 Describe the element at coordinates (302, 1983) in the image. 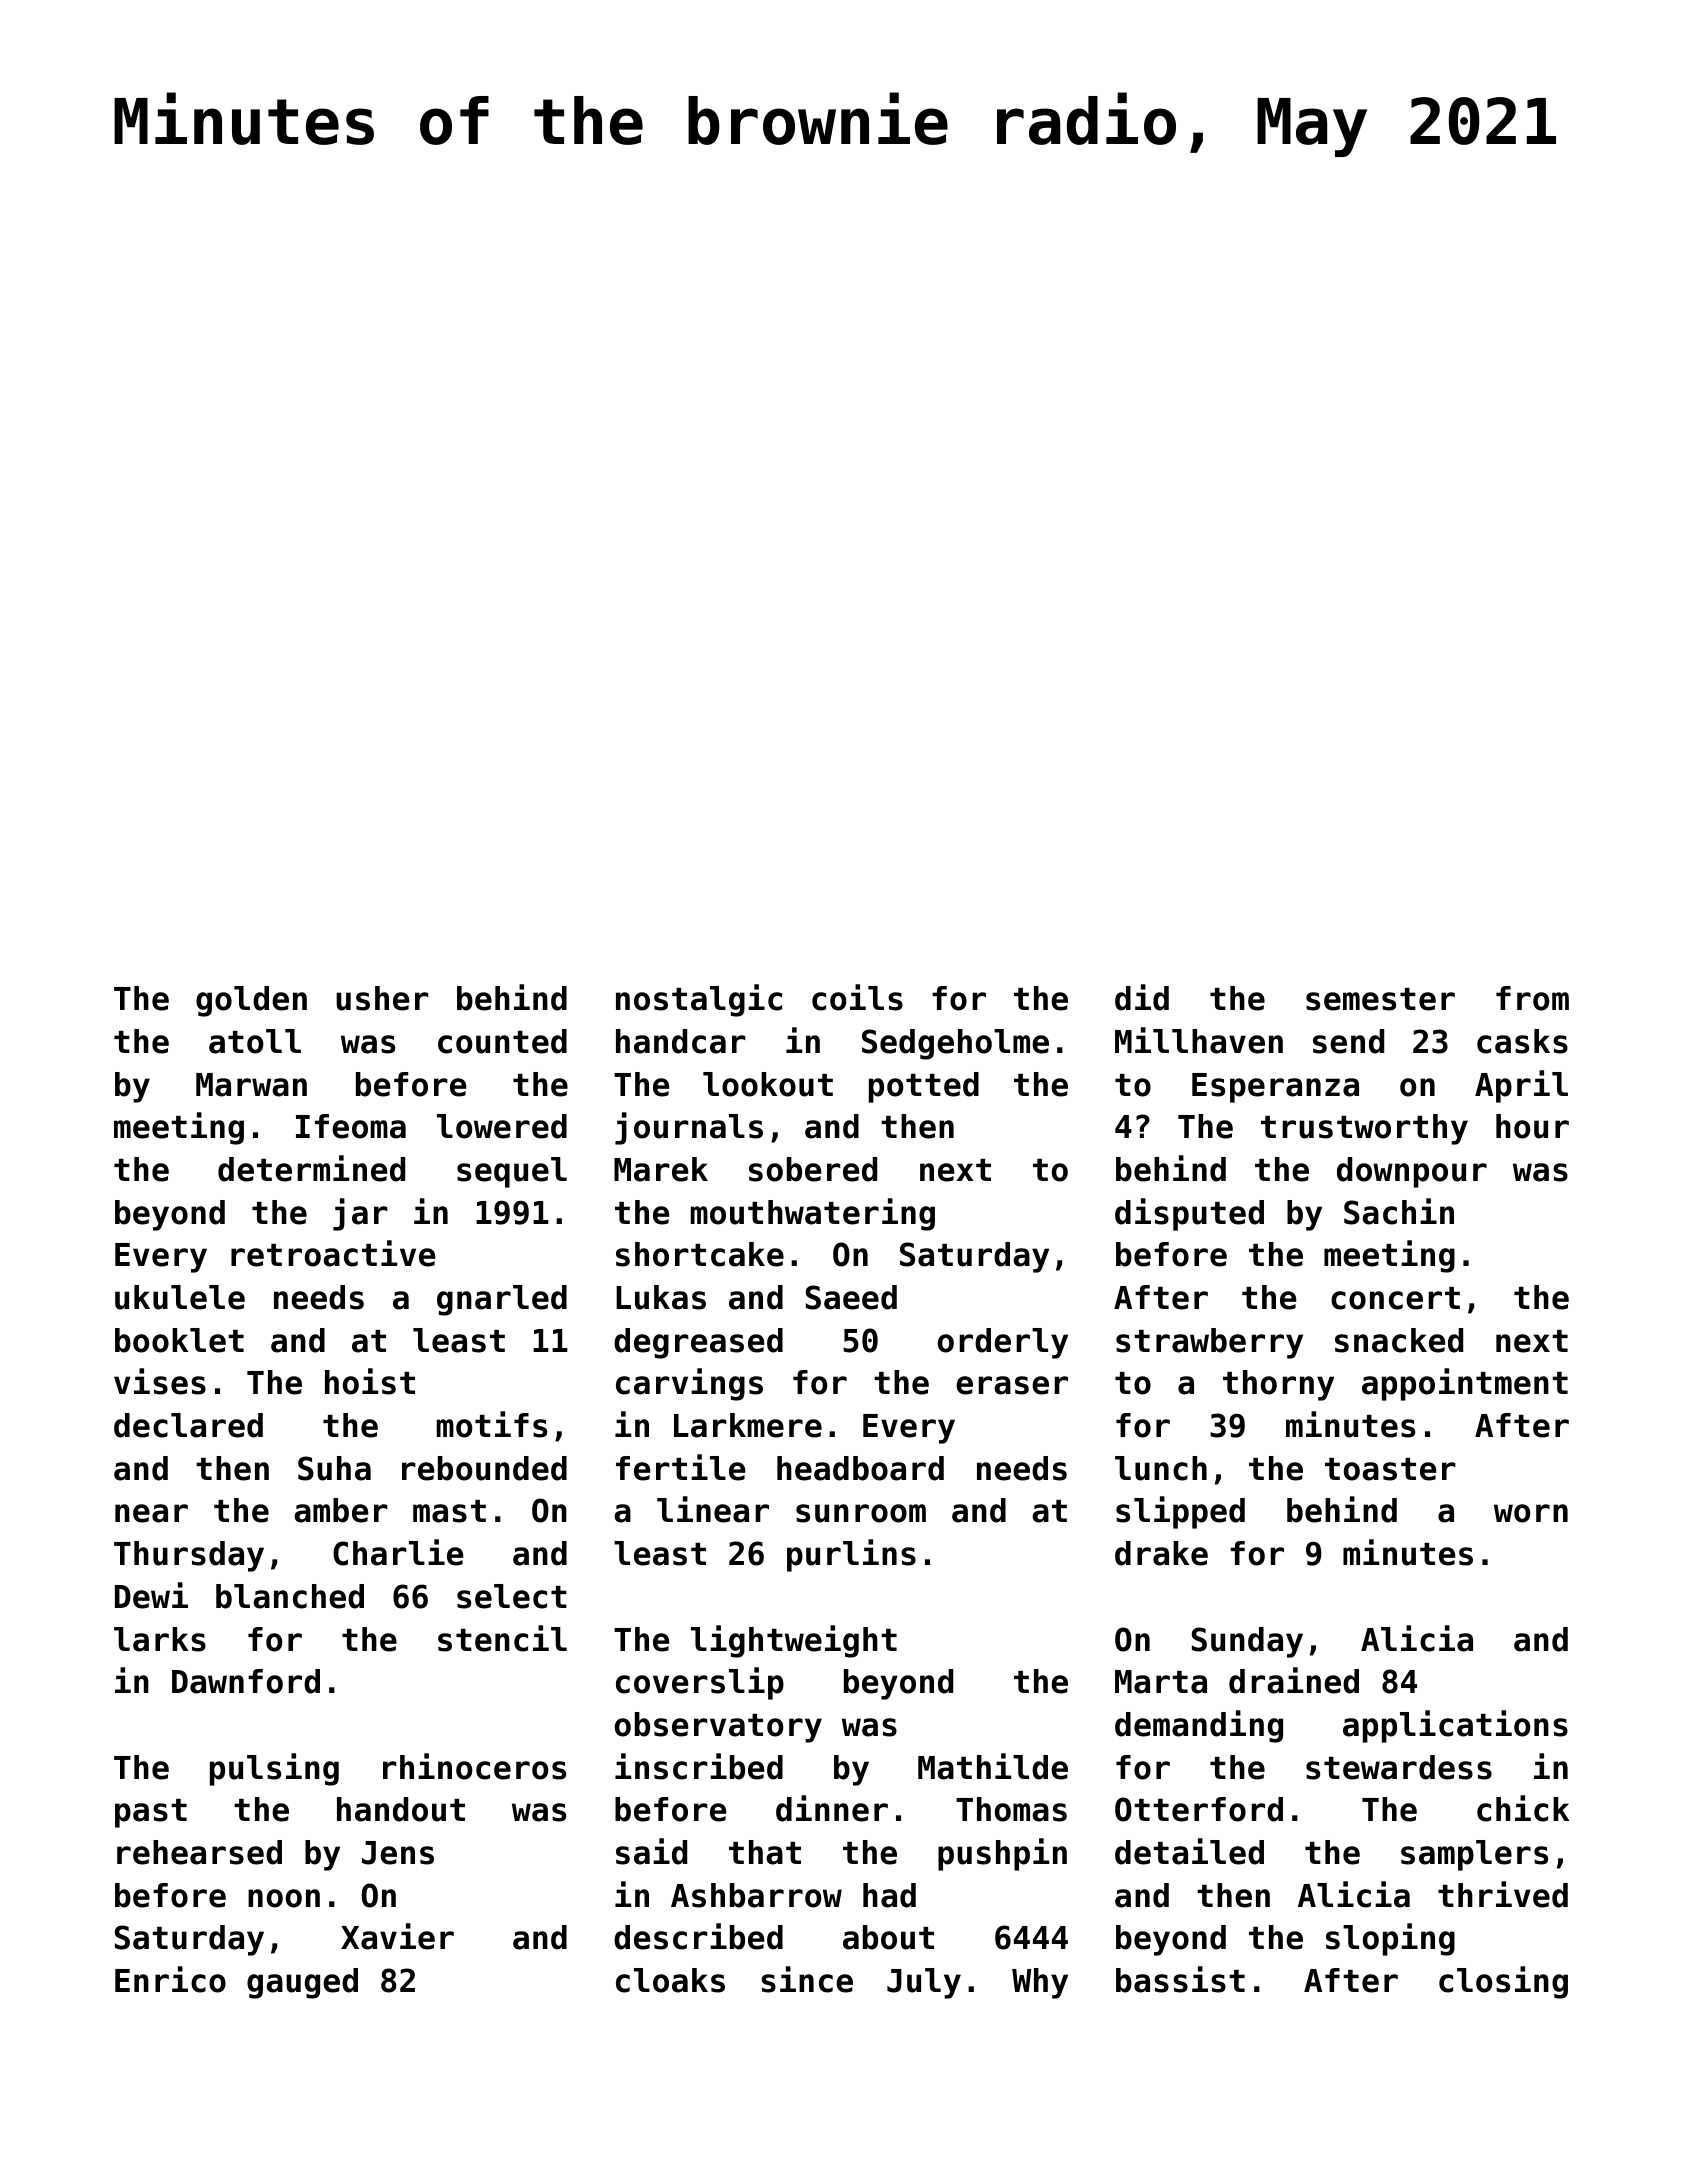

I see `gauged` at that location.
